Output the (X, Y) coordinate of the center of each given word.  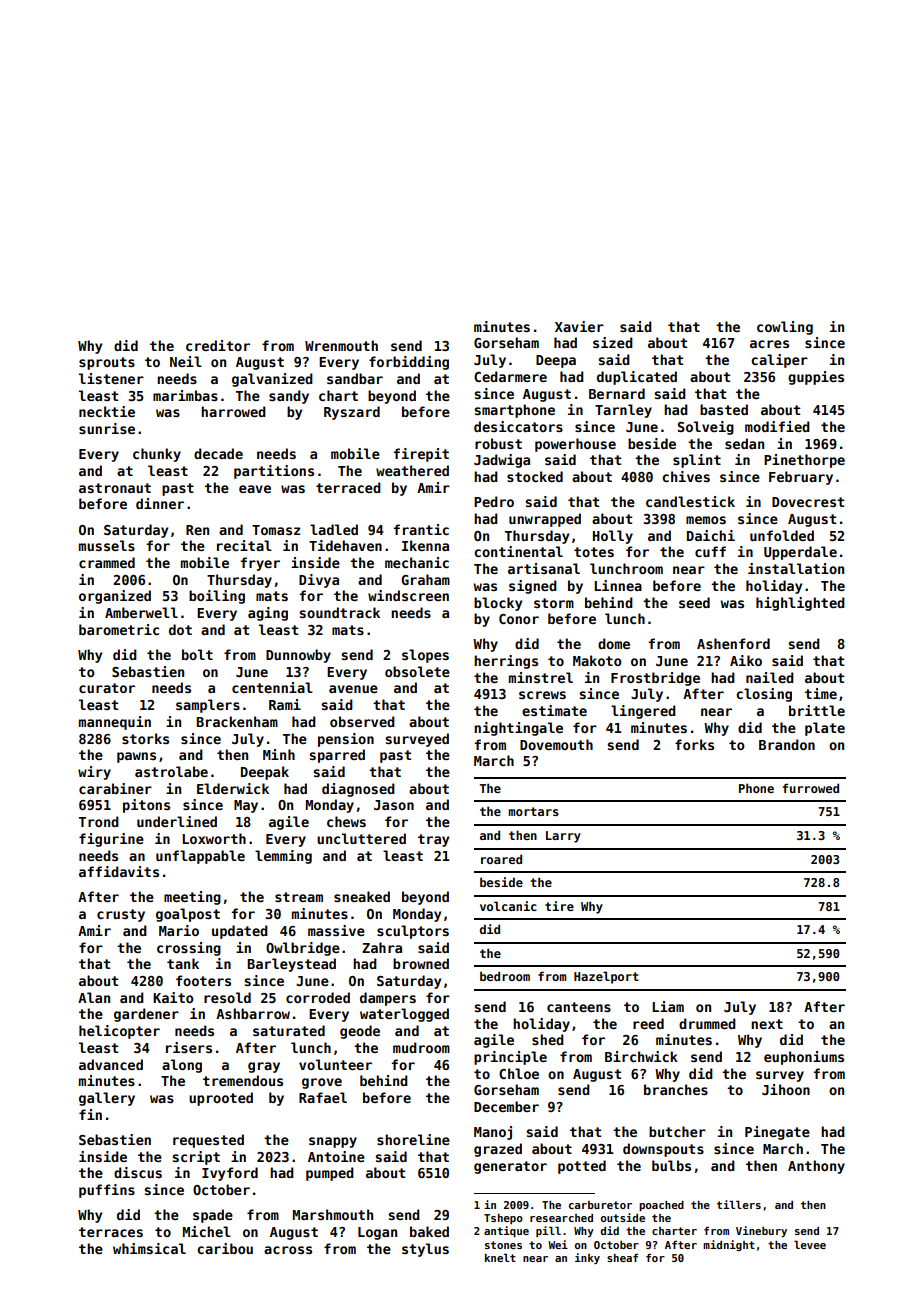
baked (429, 1231)
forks (694, 744)
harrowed (233, 411)
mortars (533, 811)
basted (724, 409)
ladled (334, 529)
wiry (94, 773)
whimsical (149, 1248)
